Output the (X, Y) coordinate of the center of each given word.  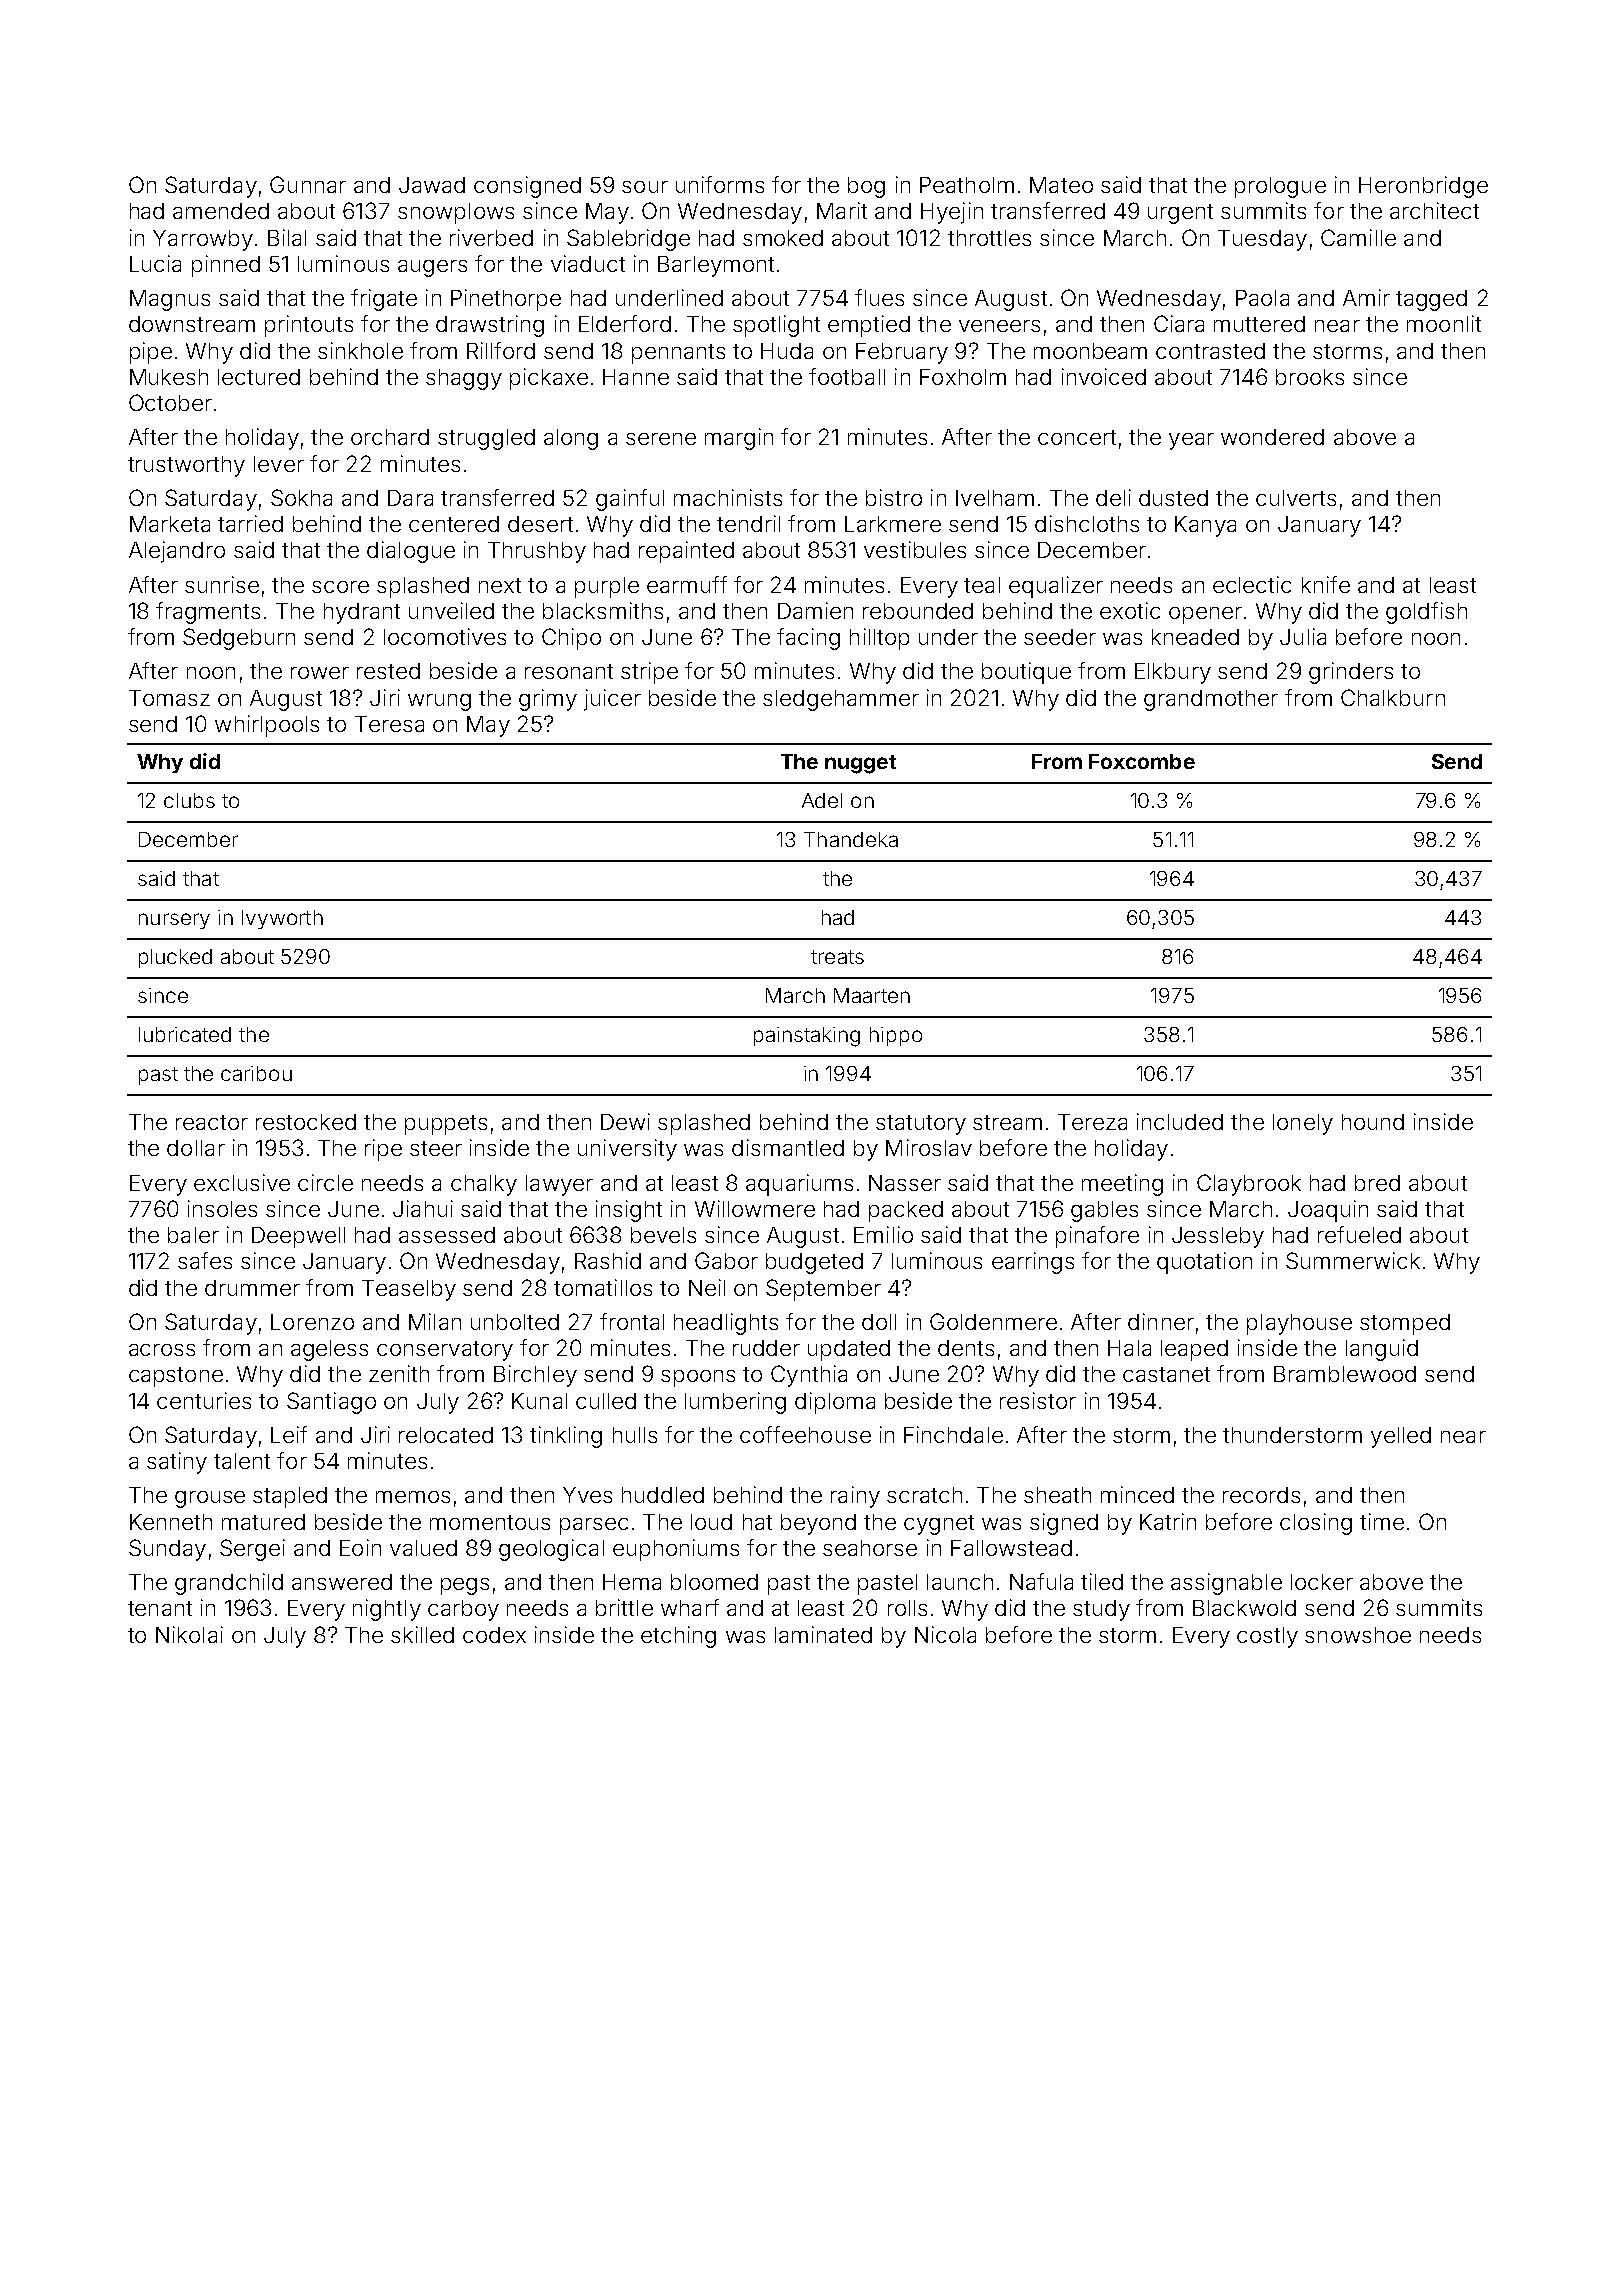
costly (1267, 1637)
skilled (422, 1634)
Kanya (1205, 526)
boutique (1026, 673)
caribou (256, 1073)
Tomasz (169, 698)
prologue (1280, 187)
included (1180, 1121)
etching (678, 1637)
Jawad (432, 185)
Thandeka (851, 839)
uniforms (720, 184)
